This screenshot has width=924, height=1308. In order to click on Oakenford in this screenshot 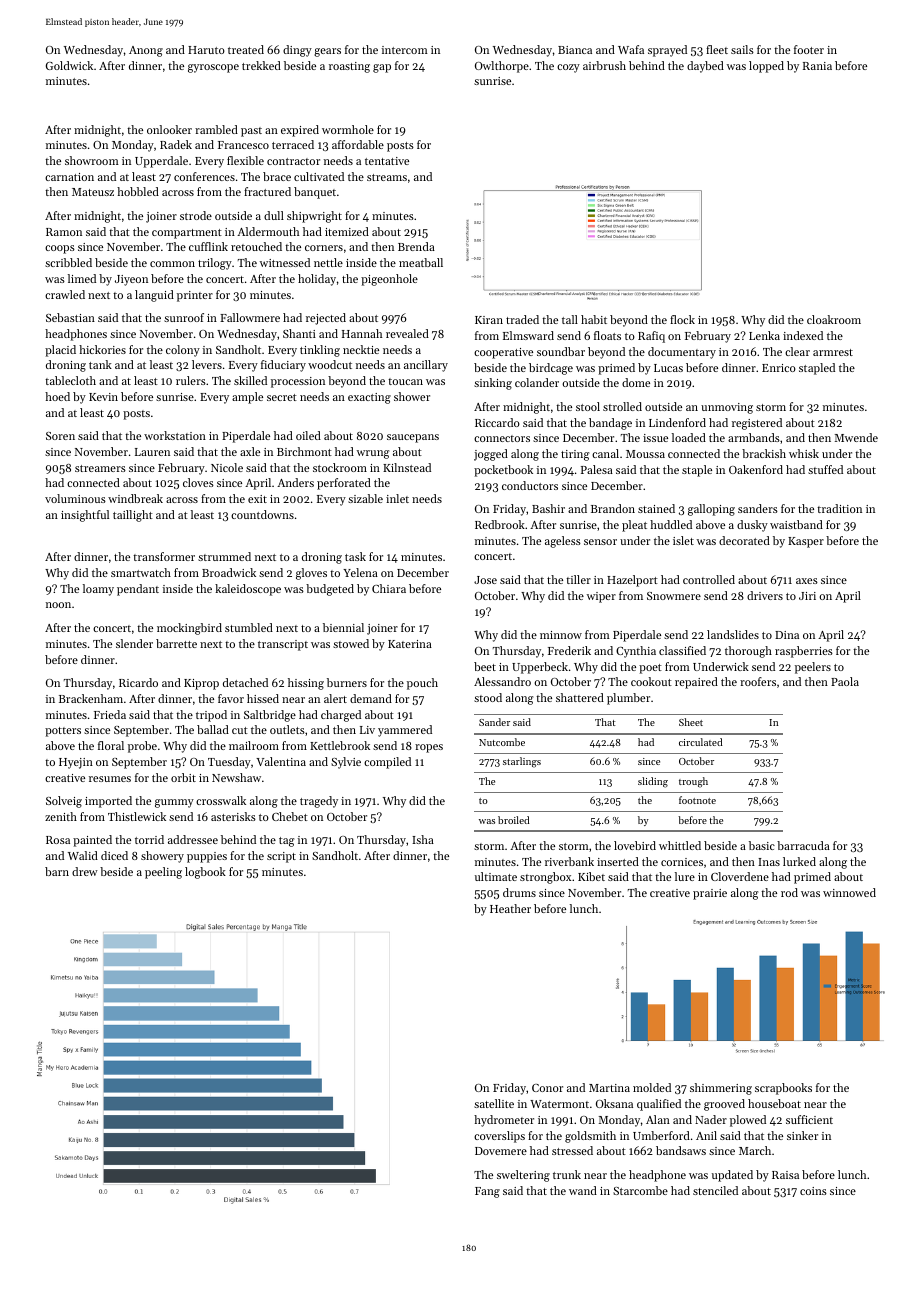, I will do `click(756, 469)`.
